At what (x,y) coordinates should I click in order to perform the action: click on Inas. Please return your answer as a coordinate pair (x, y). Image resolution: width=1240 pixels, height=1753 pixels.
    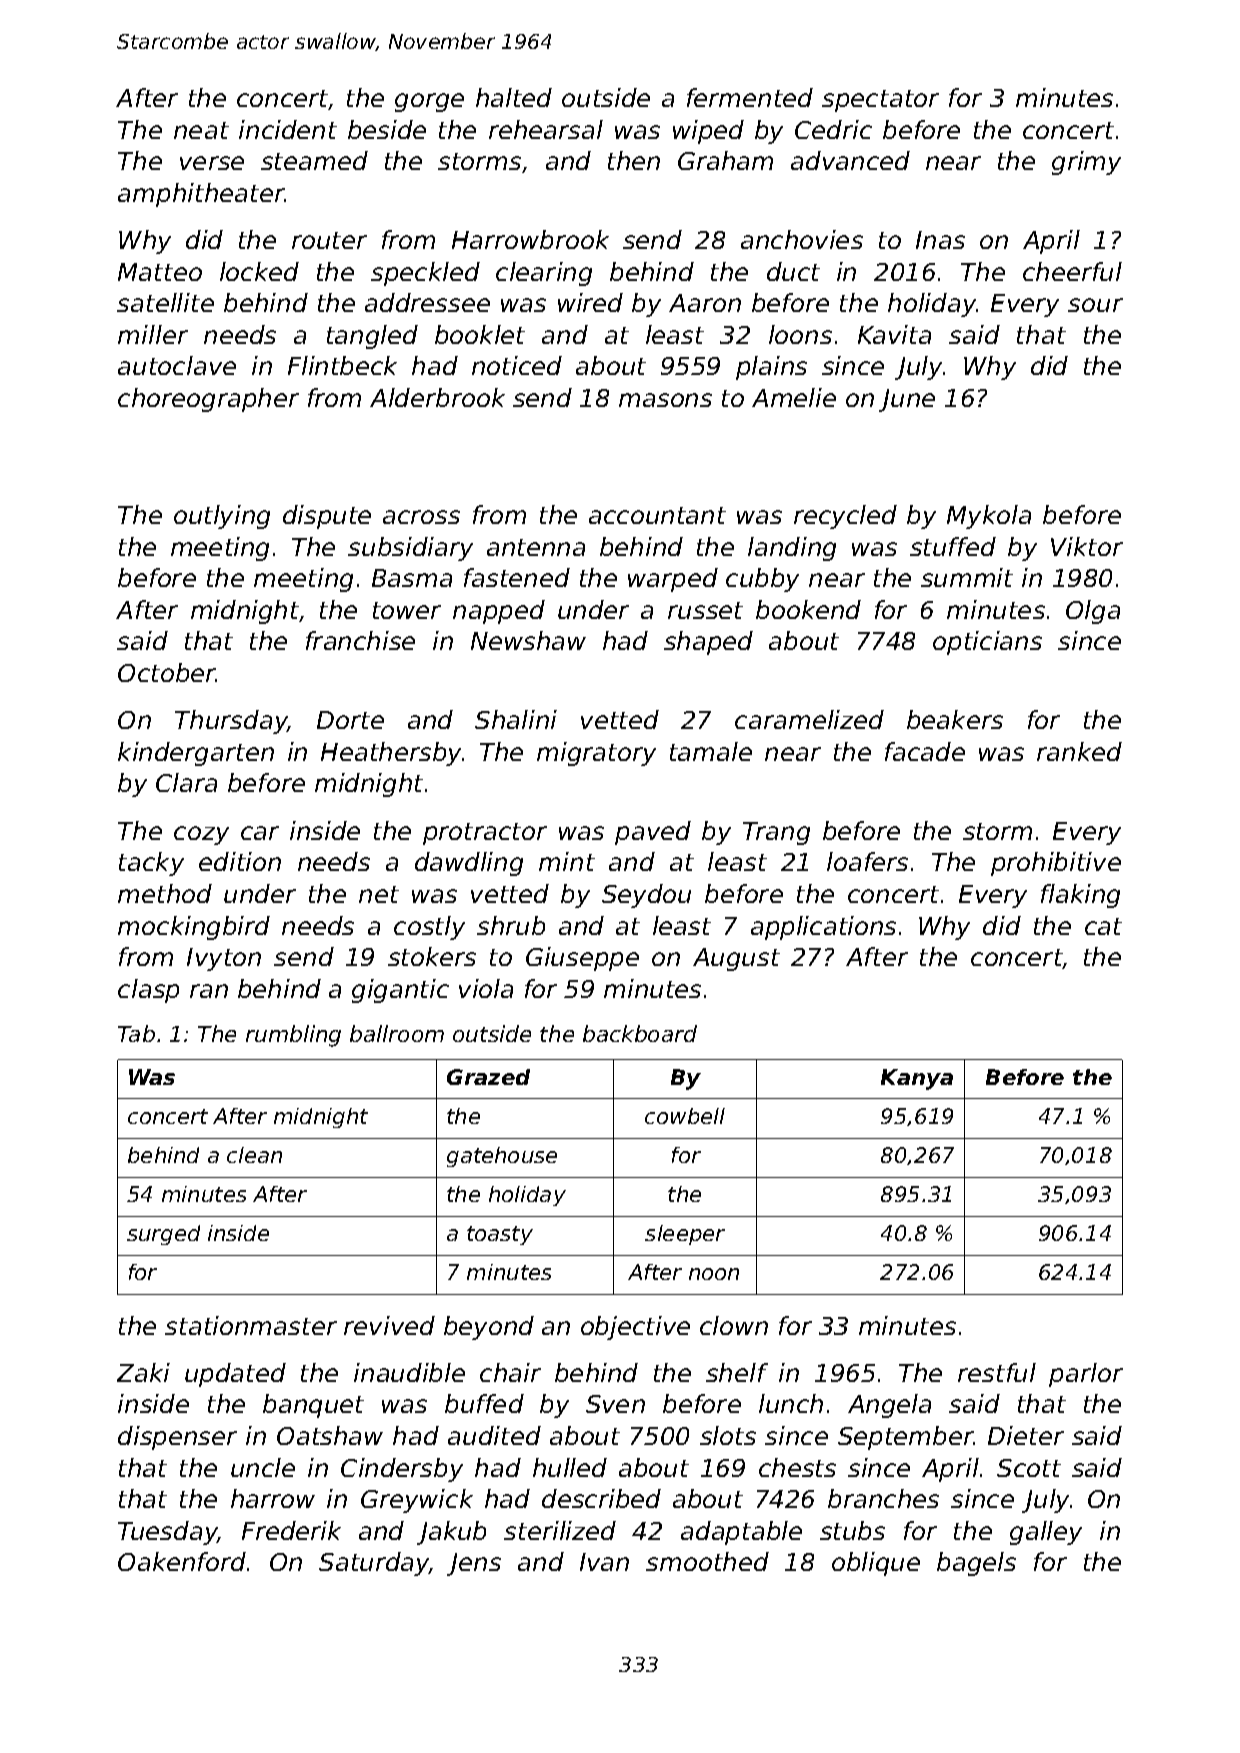
    Looking at the image, I should click on (940, 240).
